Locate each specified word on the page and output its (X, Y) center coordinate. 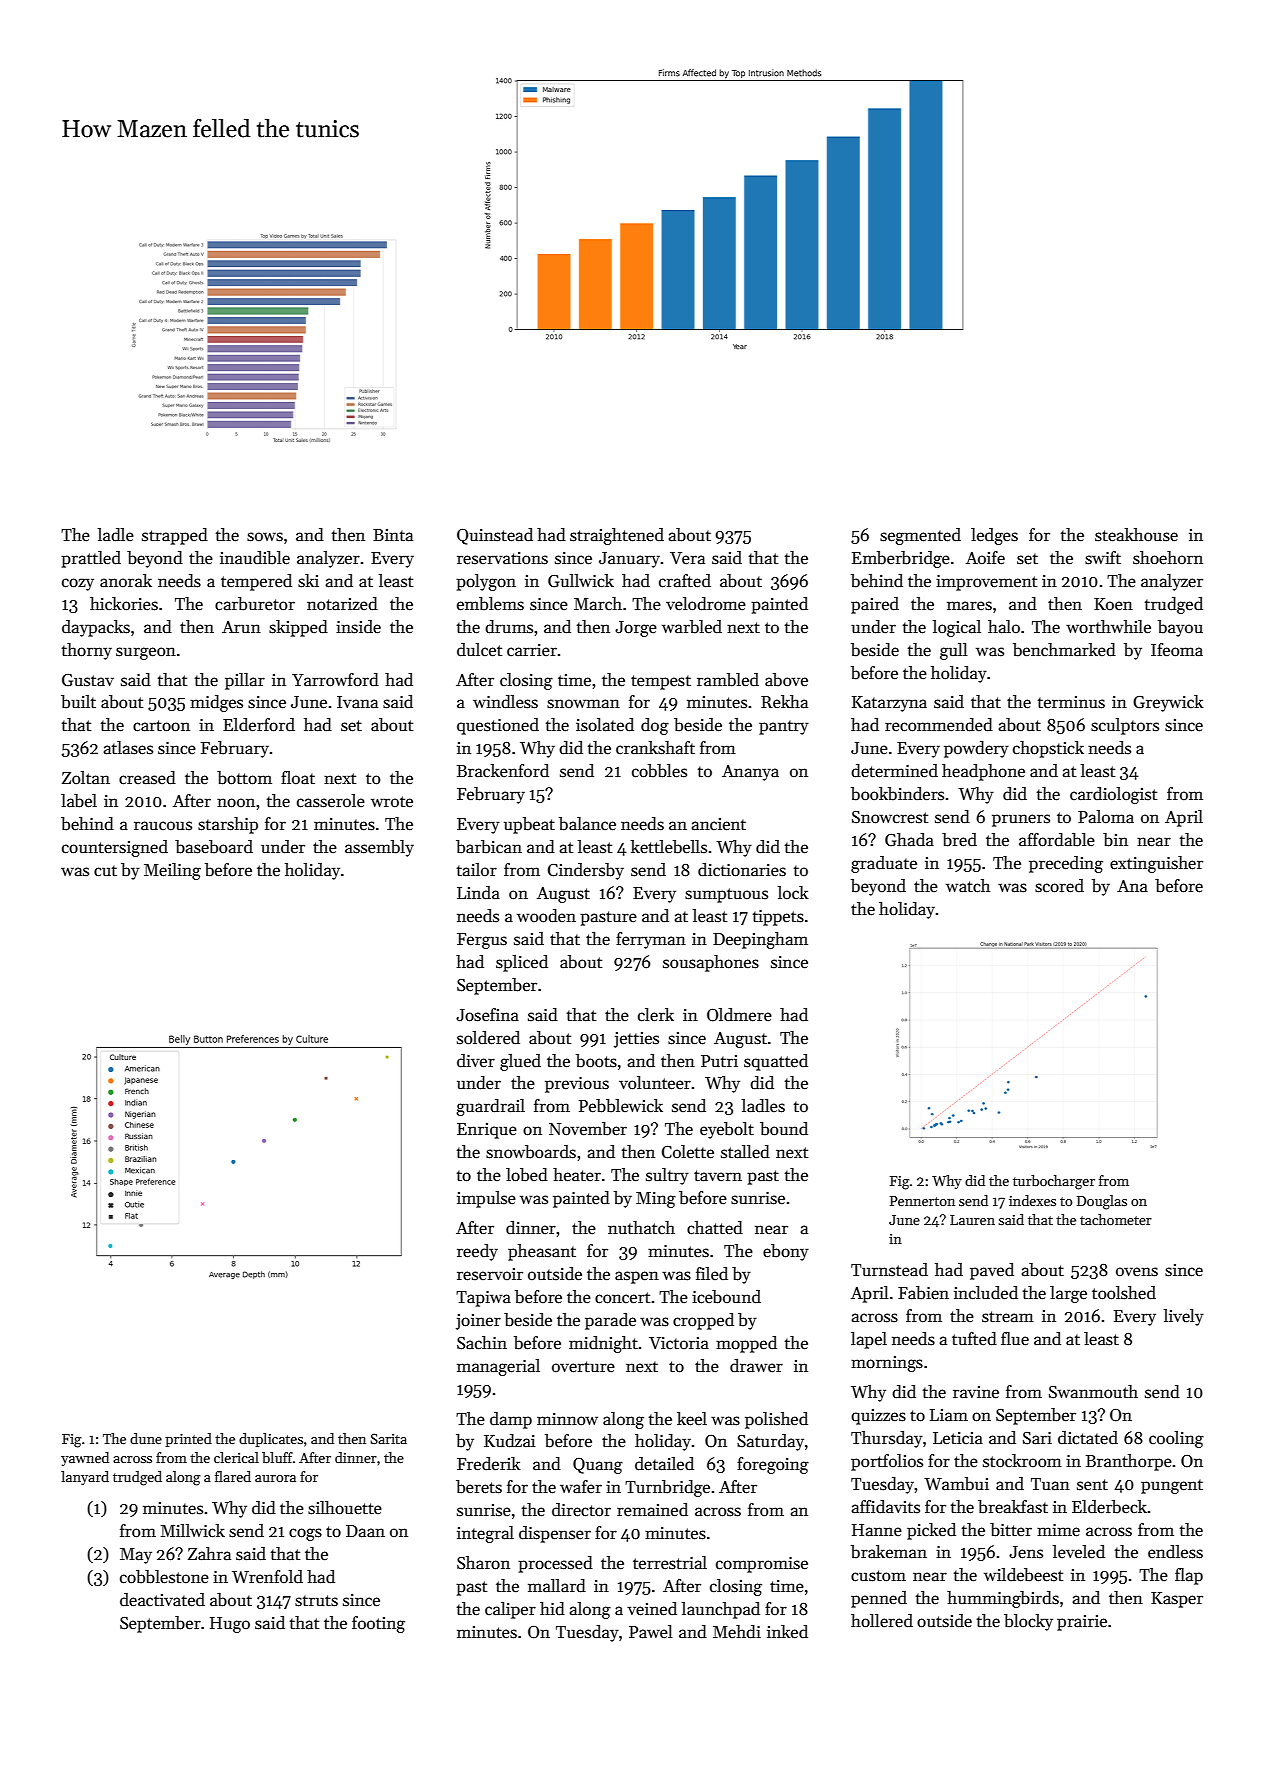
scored (1059, 886)
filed (712, 1273)
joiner (478, 1322)
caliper (510, 1610)
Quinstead (495, 536)
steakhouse (1136, 535)
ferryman (651, 940)
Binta (393, 535)
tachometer (1116, 1219)
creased (147, 778)
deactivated (162, 1600)
